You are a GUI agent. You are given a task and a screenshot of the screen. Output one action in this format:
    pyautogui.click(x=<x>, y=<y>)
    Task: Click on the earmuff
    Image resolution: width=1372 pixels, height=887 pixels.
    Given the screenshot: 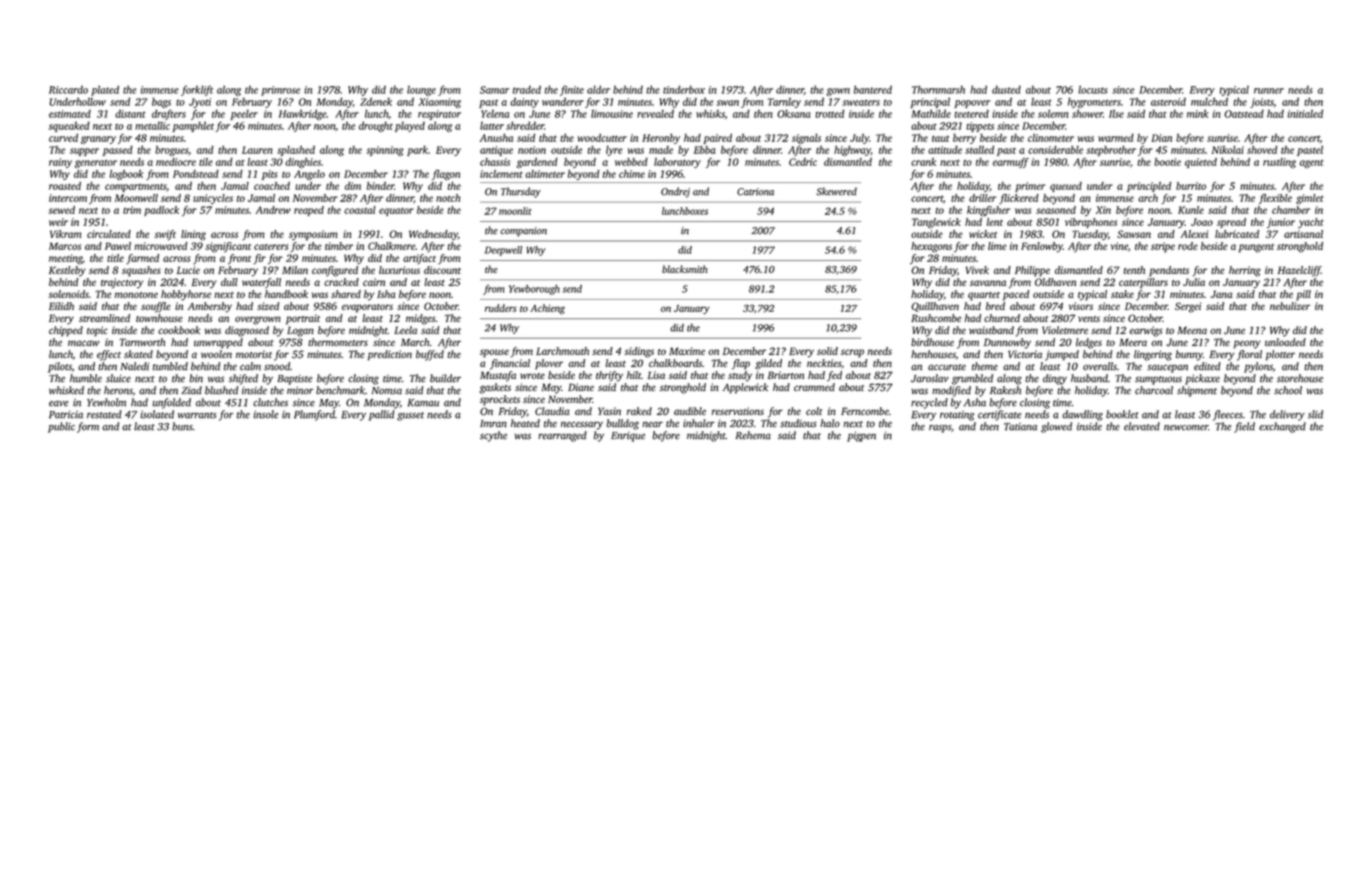 What is the action you would take?
    pyautogui.click(x=1011, y=163)
